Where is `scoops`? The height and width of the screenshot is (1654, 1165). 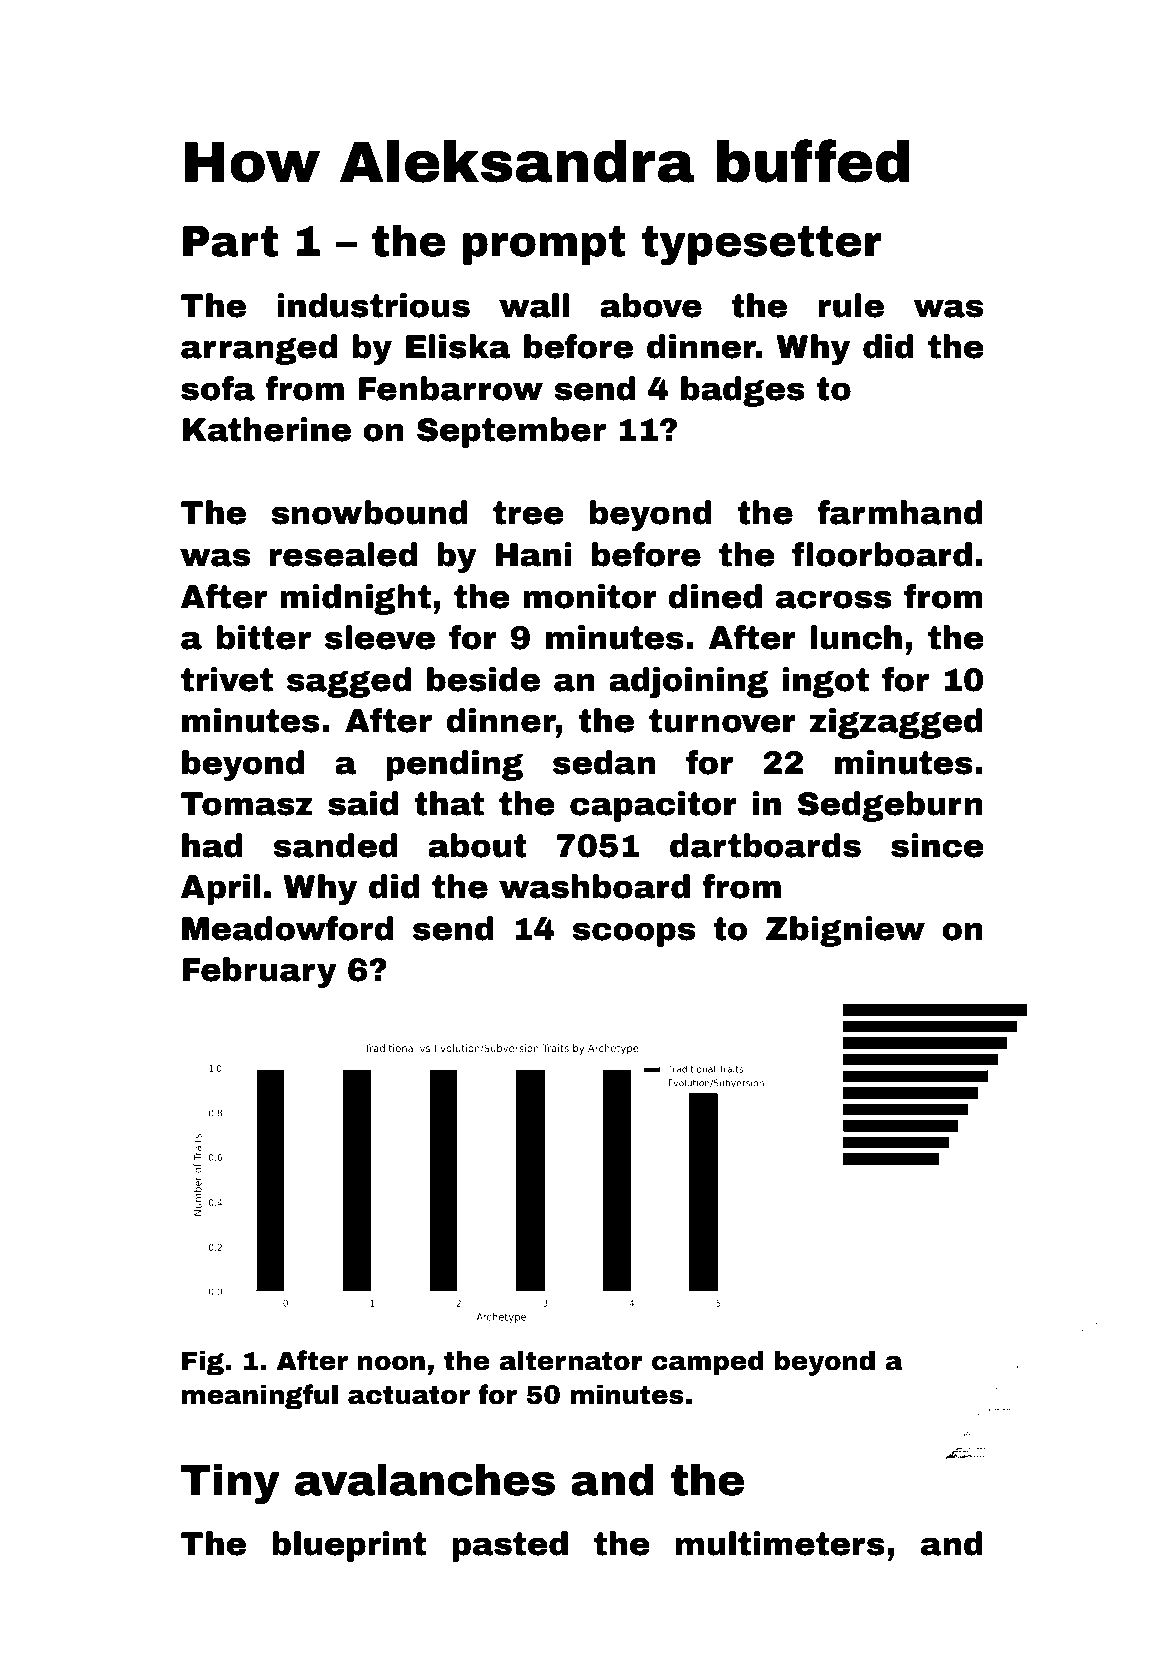
scoops is located at coordinates (633, 934).
